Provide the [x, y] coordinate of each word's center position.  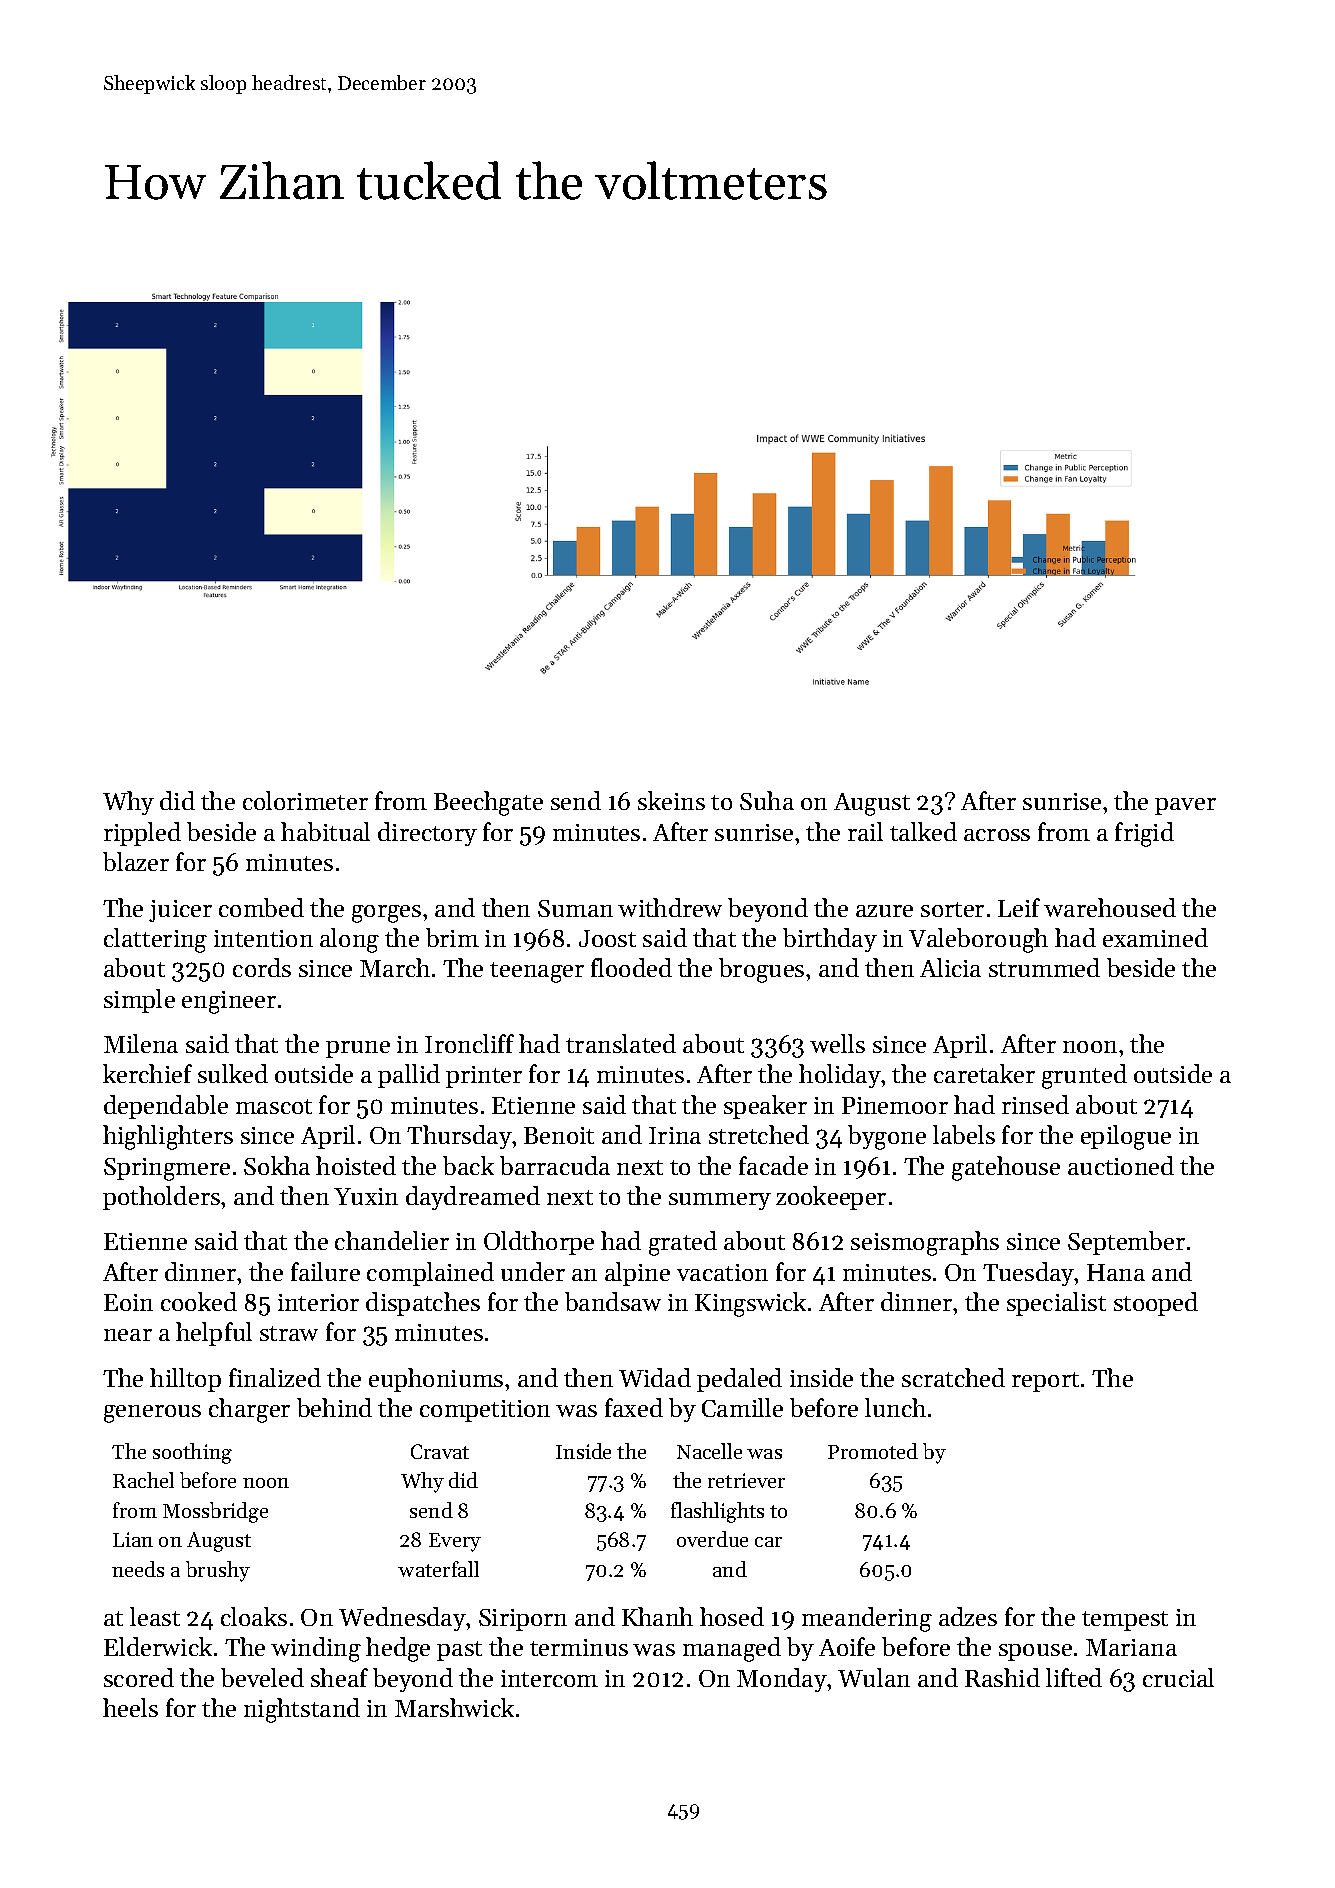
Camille [742, 1407]
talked [923, 831]
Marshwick [454, 1707]
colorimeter [305, 800]
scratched [953, 1377]
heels [130, 1707]
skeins [671, 800]
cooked [199, 1301]
